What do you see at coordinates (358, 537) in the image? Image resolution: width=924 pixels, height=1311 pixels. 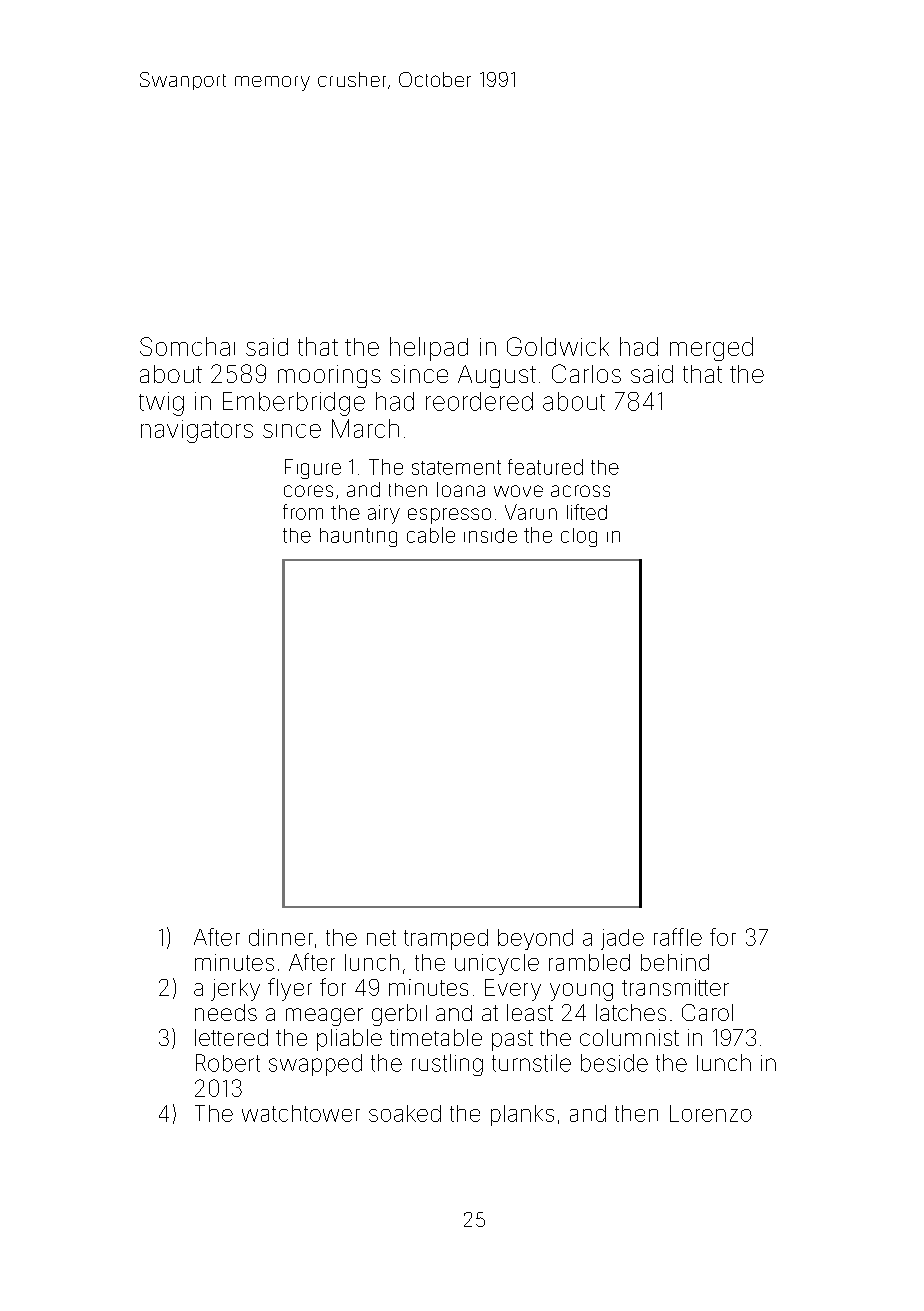 I see `haunting` at bounding box center [358, 537].
